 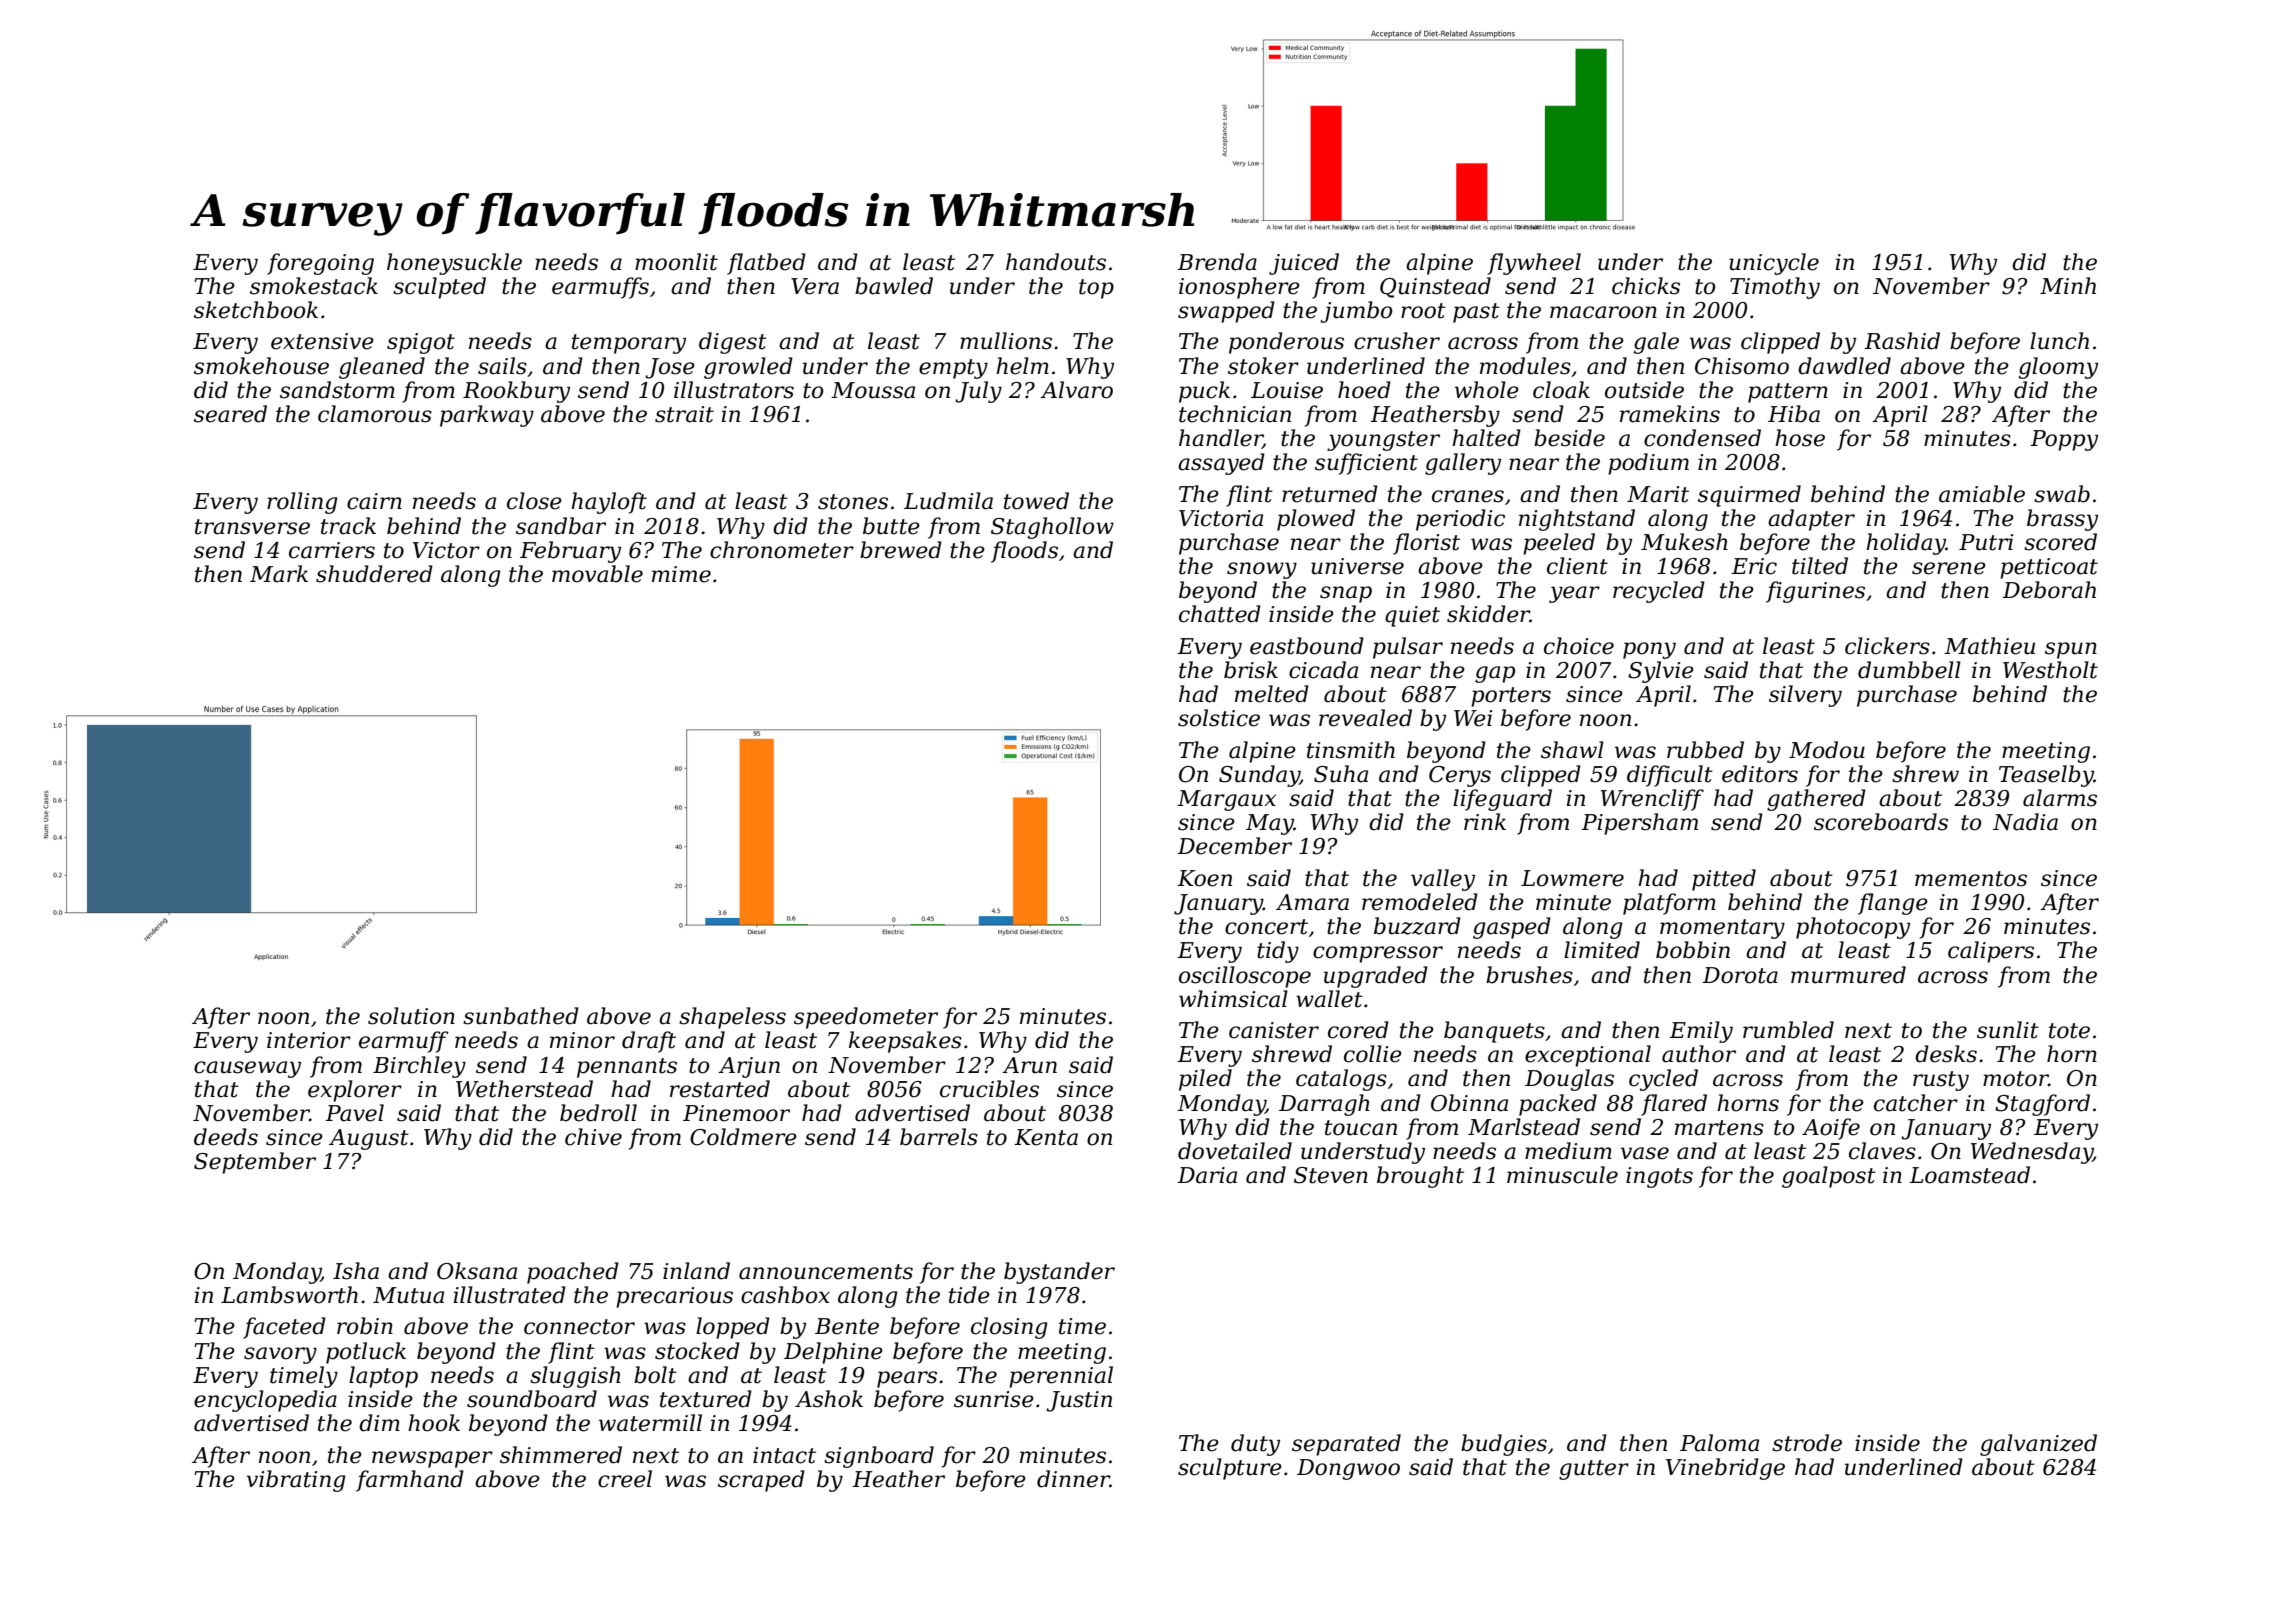 What do you see at coordinates (289, 1295) in the screenshot?
I see `Lambsworth` at bounding box center [289, 1295].
